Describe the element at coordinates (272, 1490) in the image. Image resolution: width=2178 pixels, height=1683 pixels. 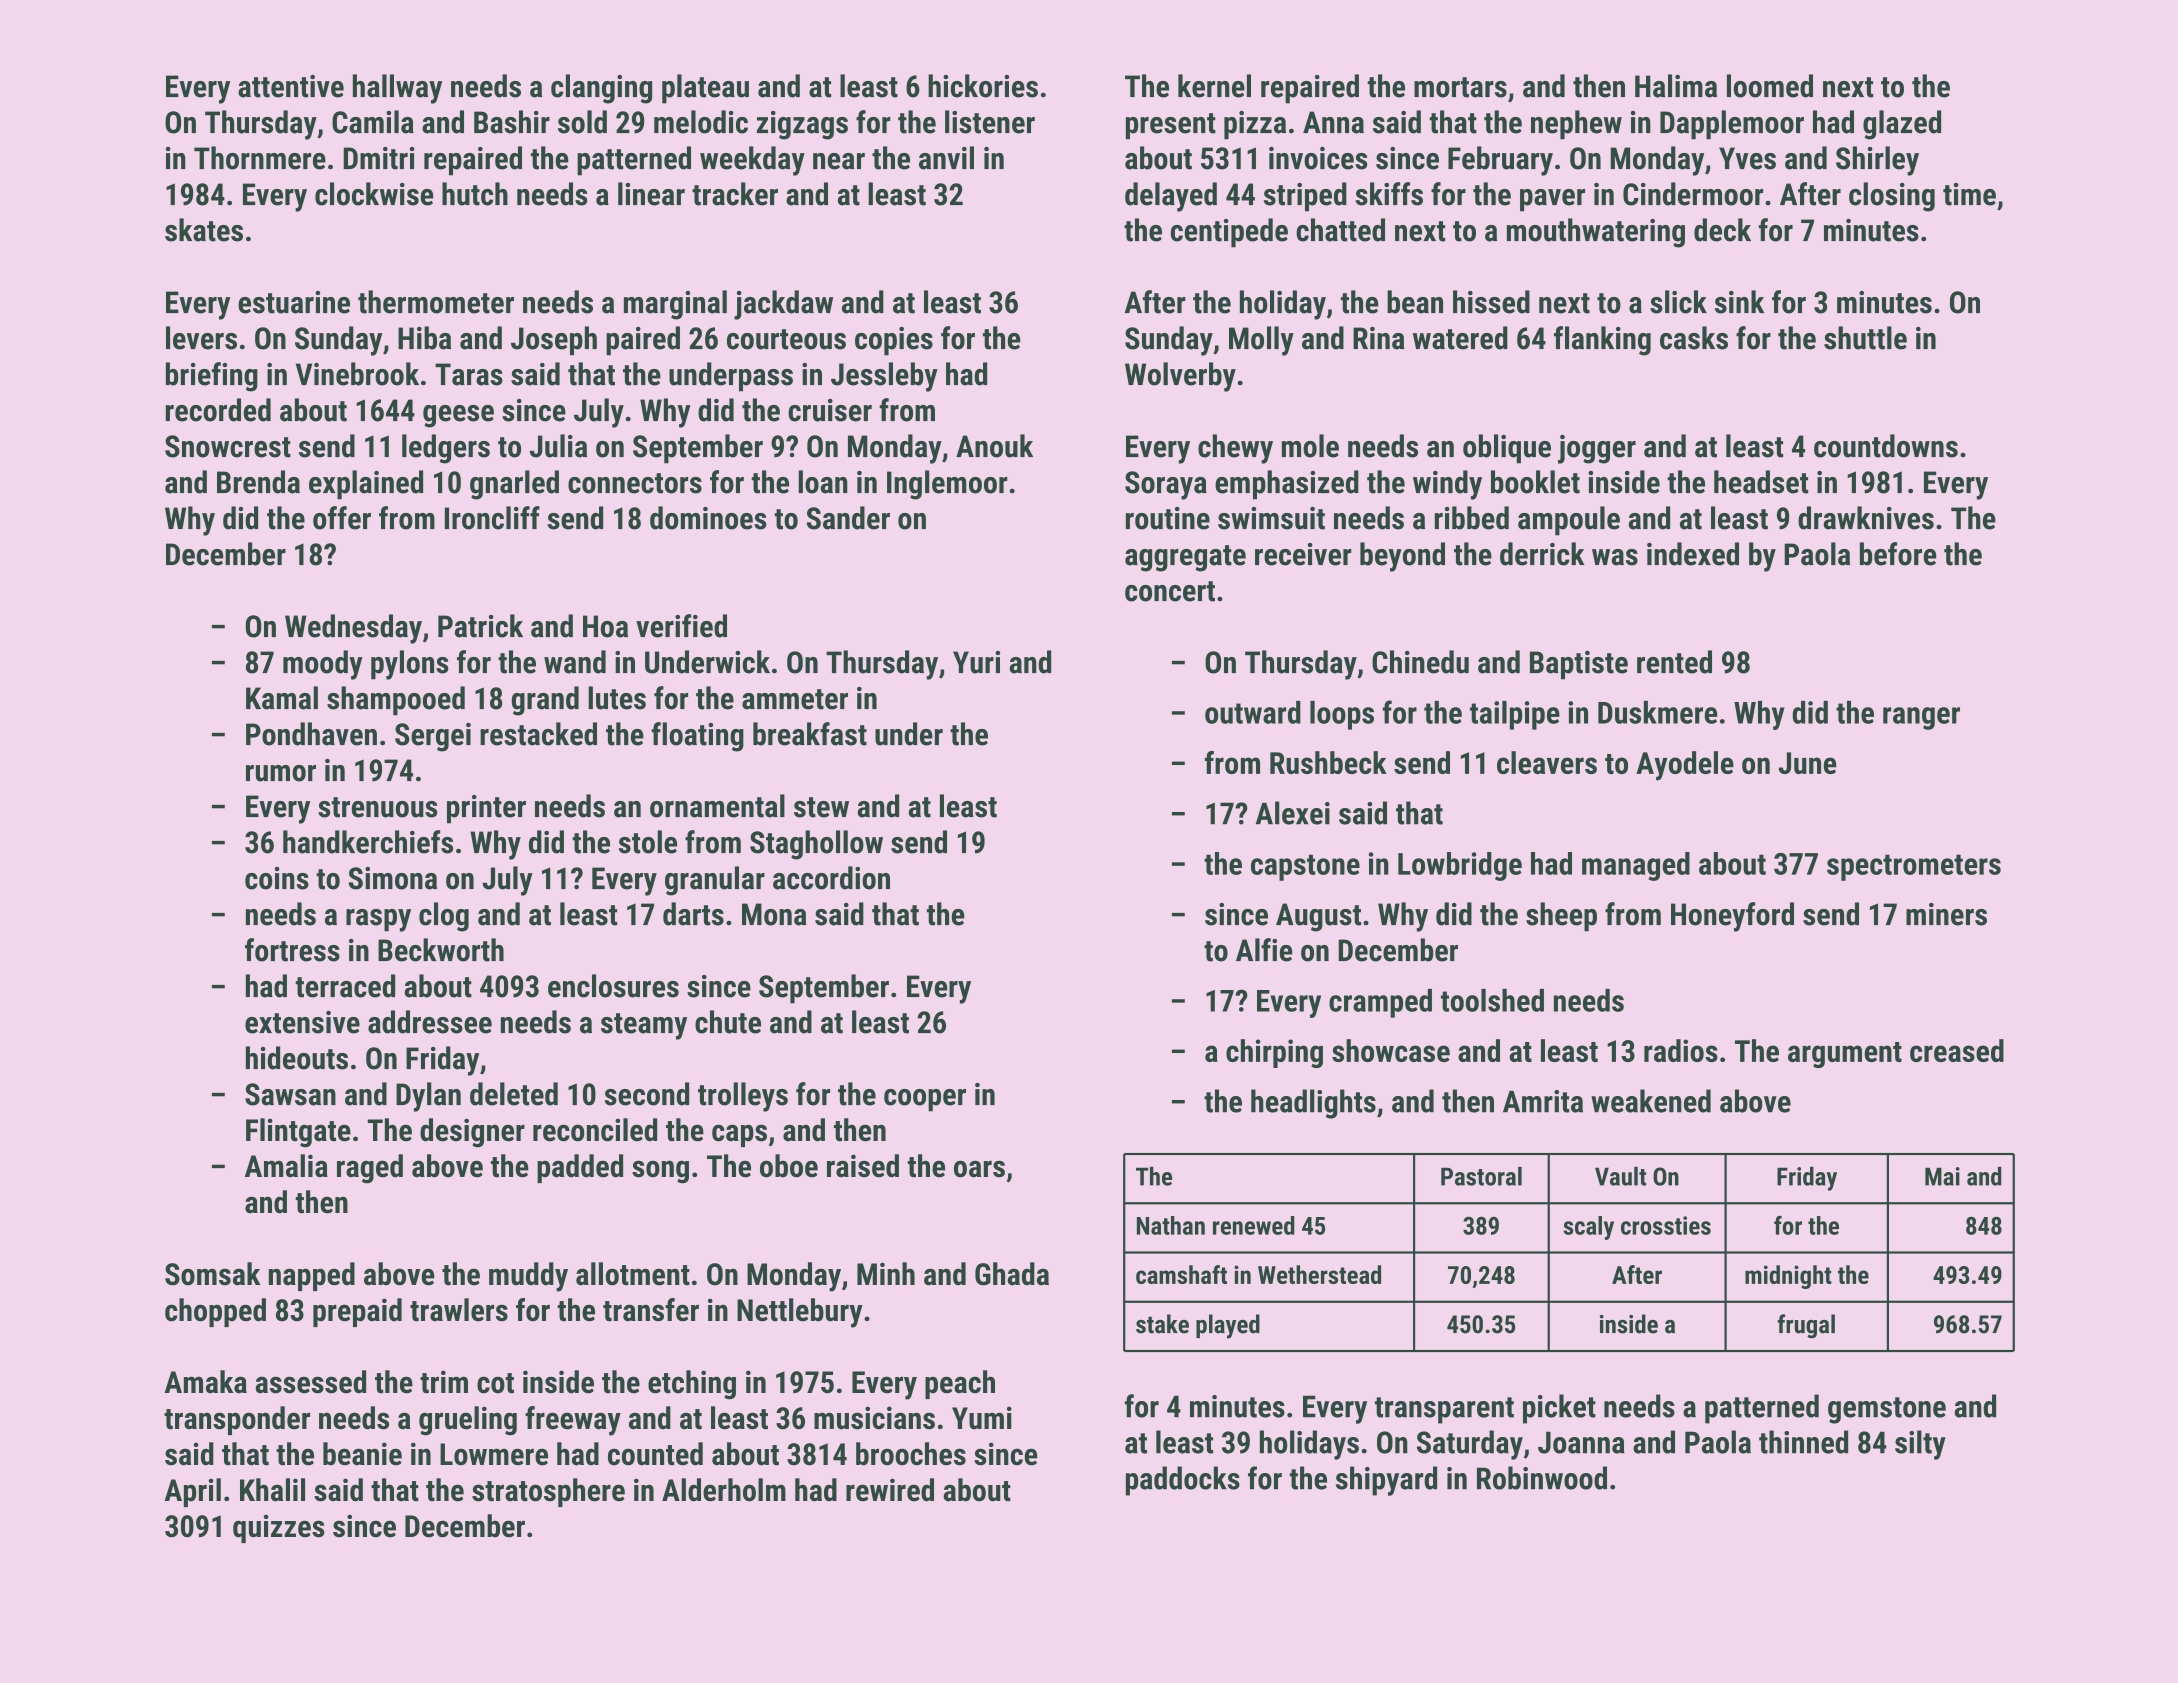
I see `Khalil` at that location.
